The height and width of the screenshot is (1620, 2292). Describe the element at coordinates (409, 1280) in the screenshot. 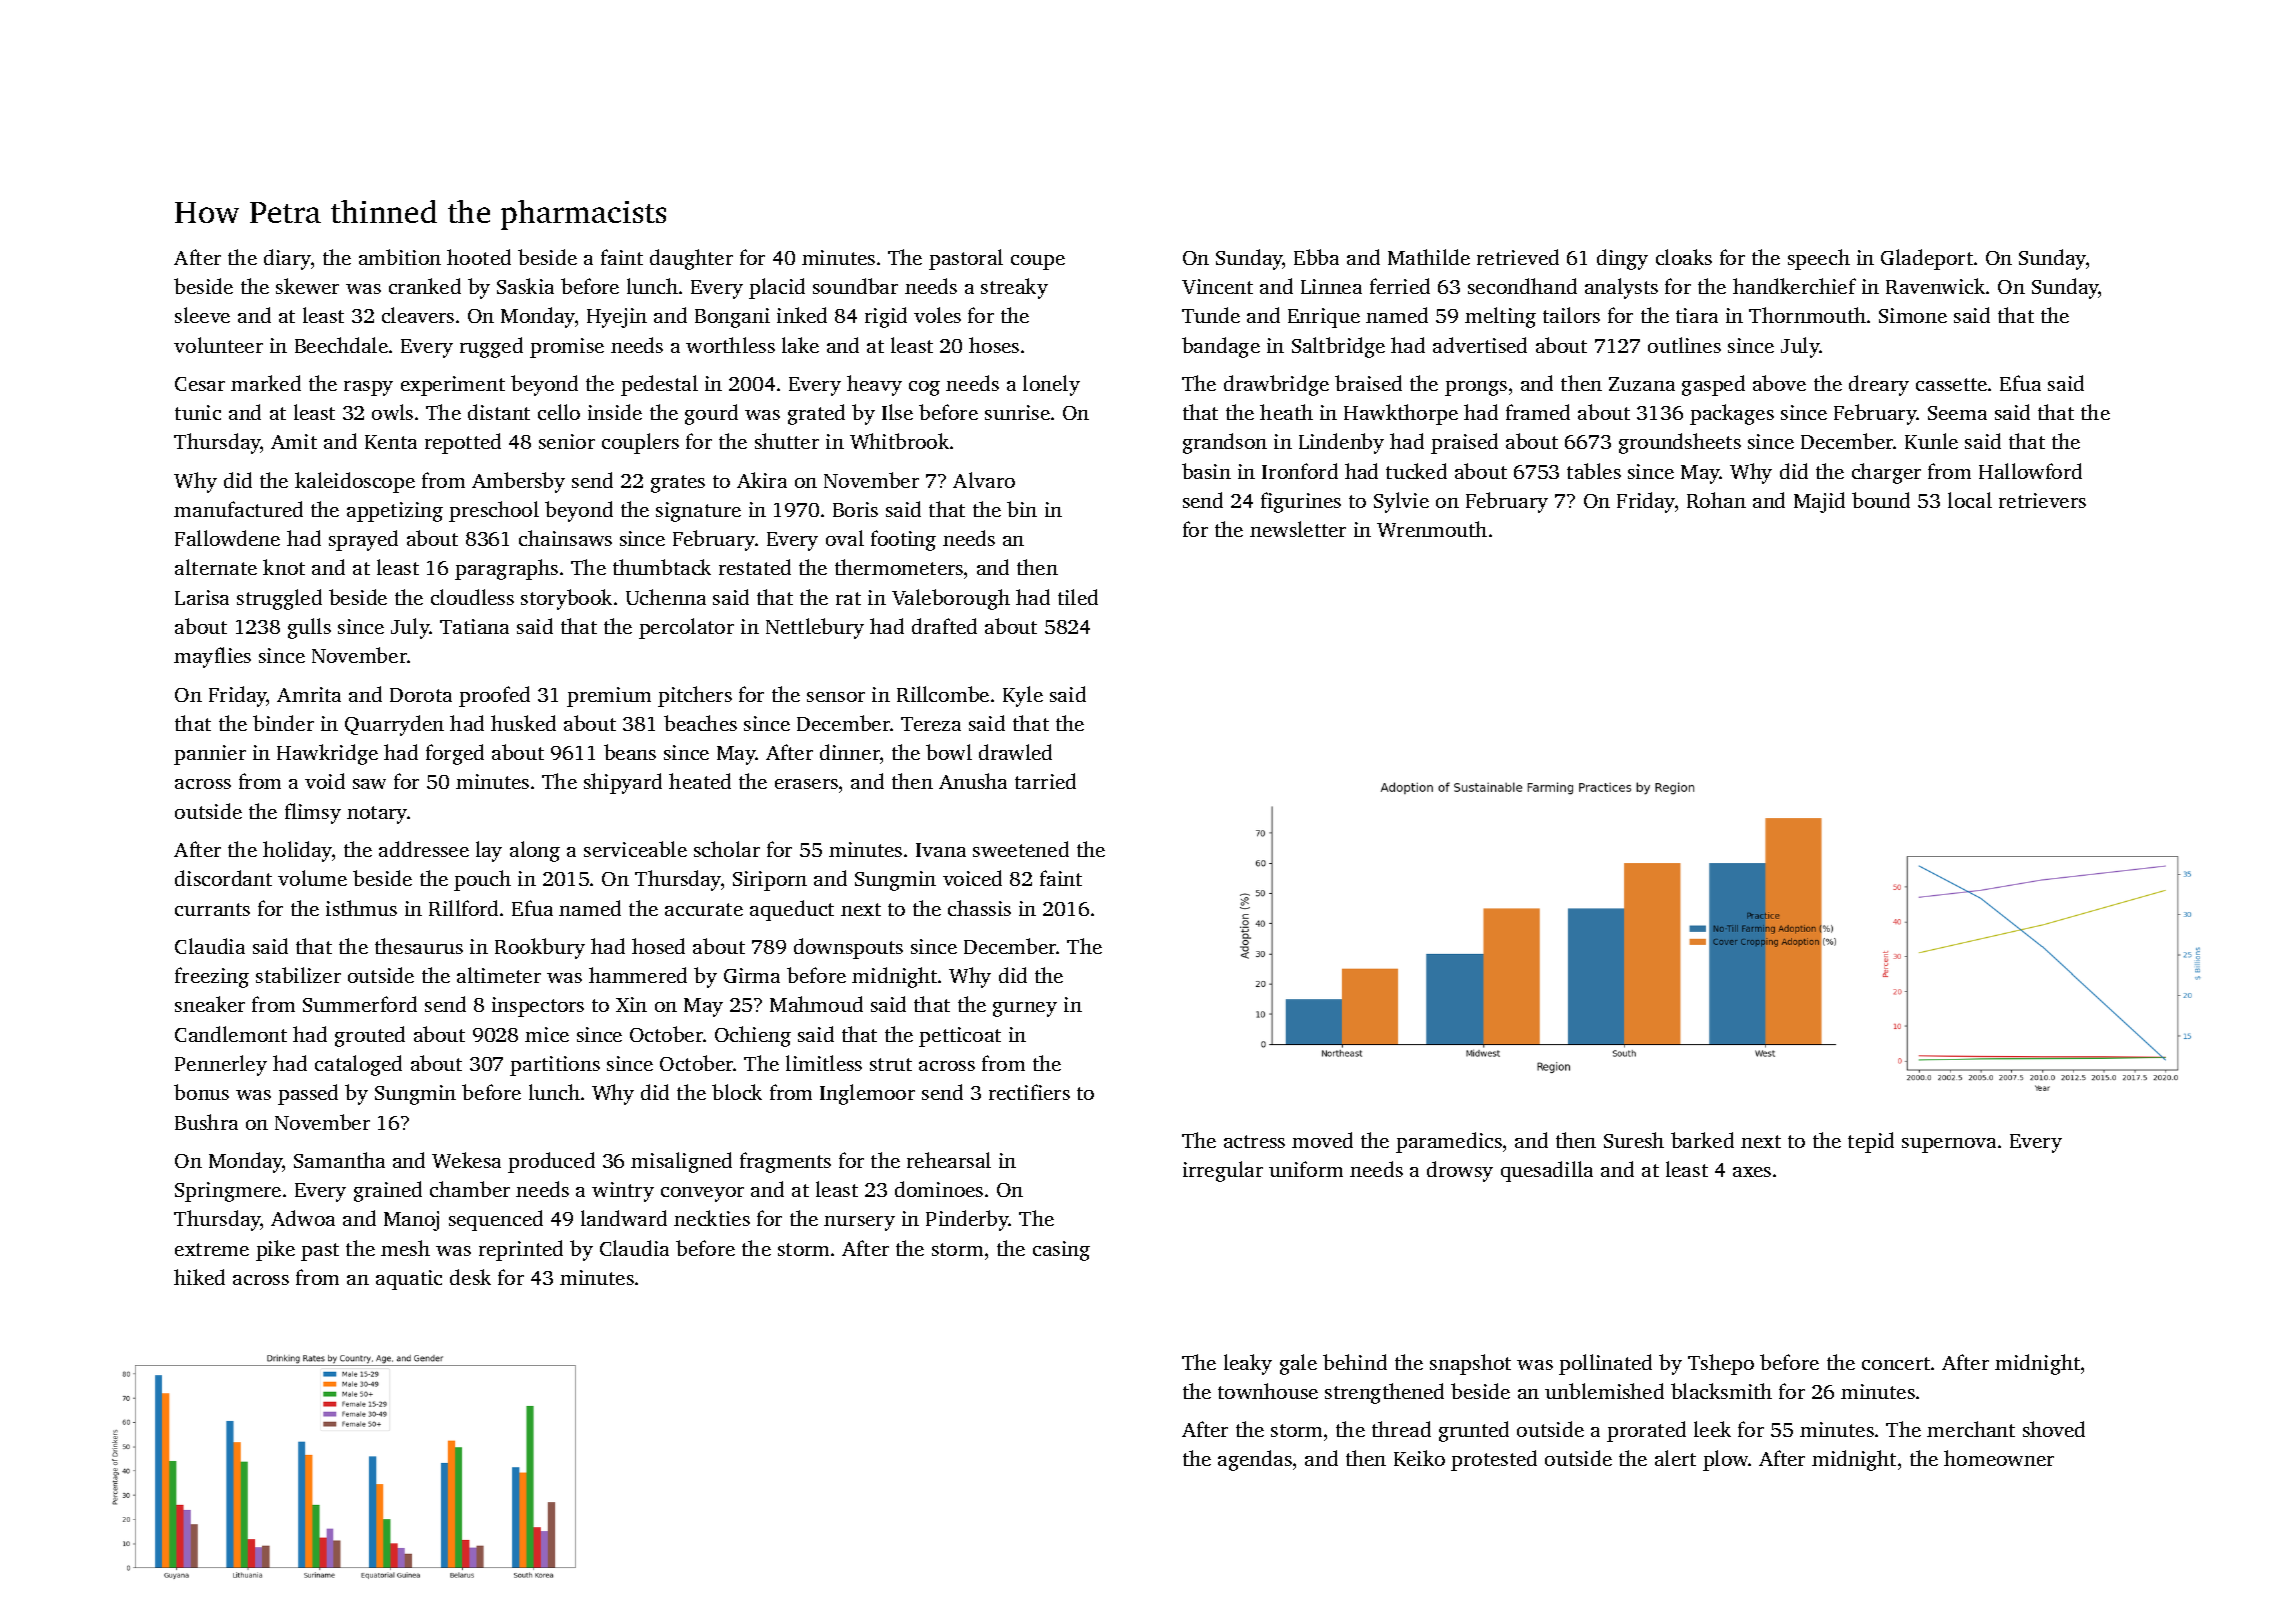

I see `aquatic` at that location.
